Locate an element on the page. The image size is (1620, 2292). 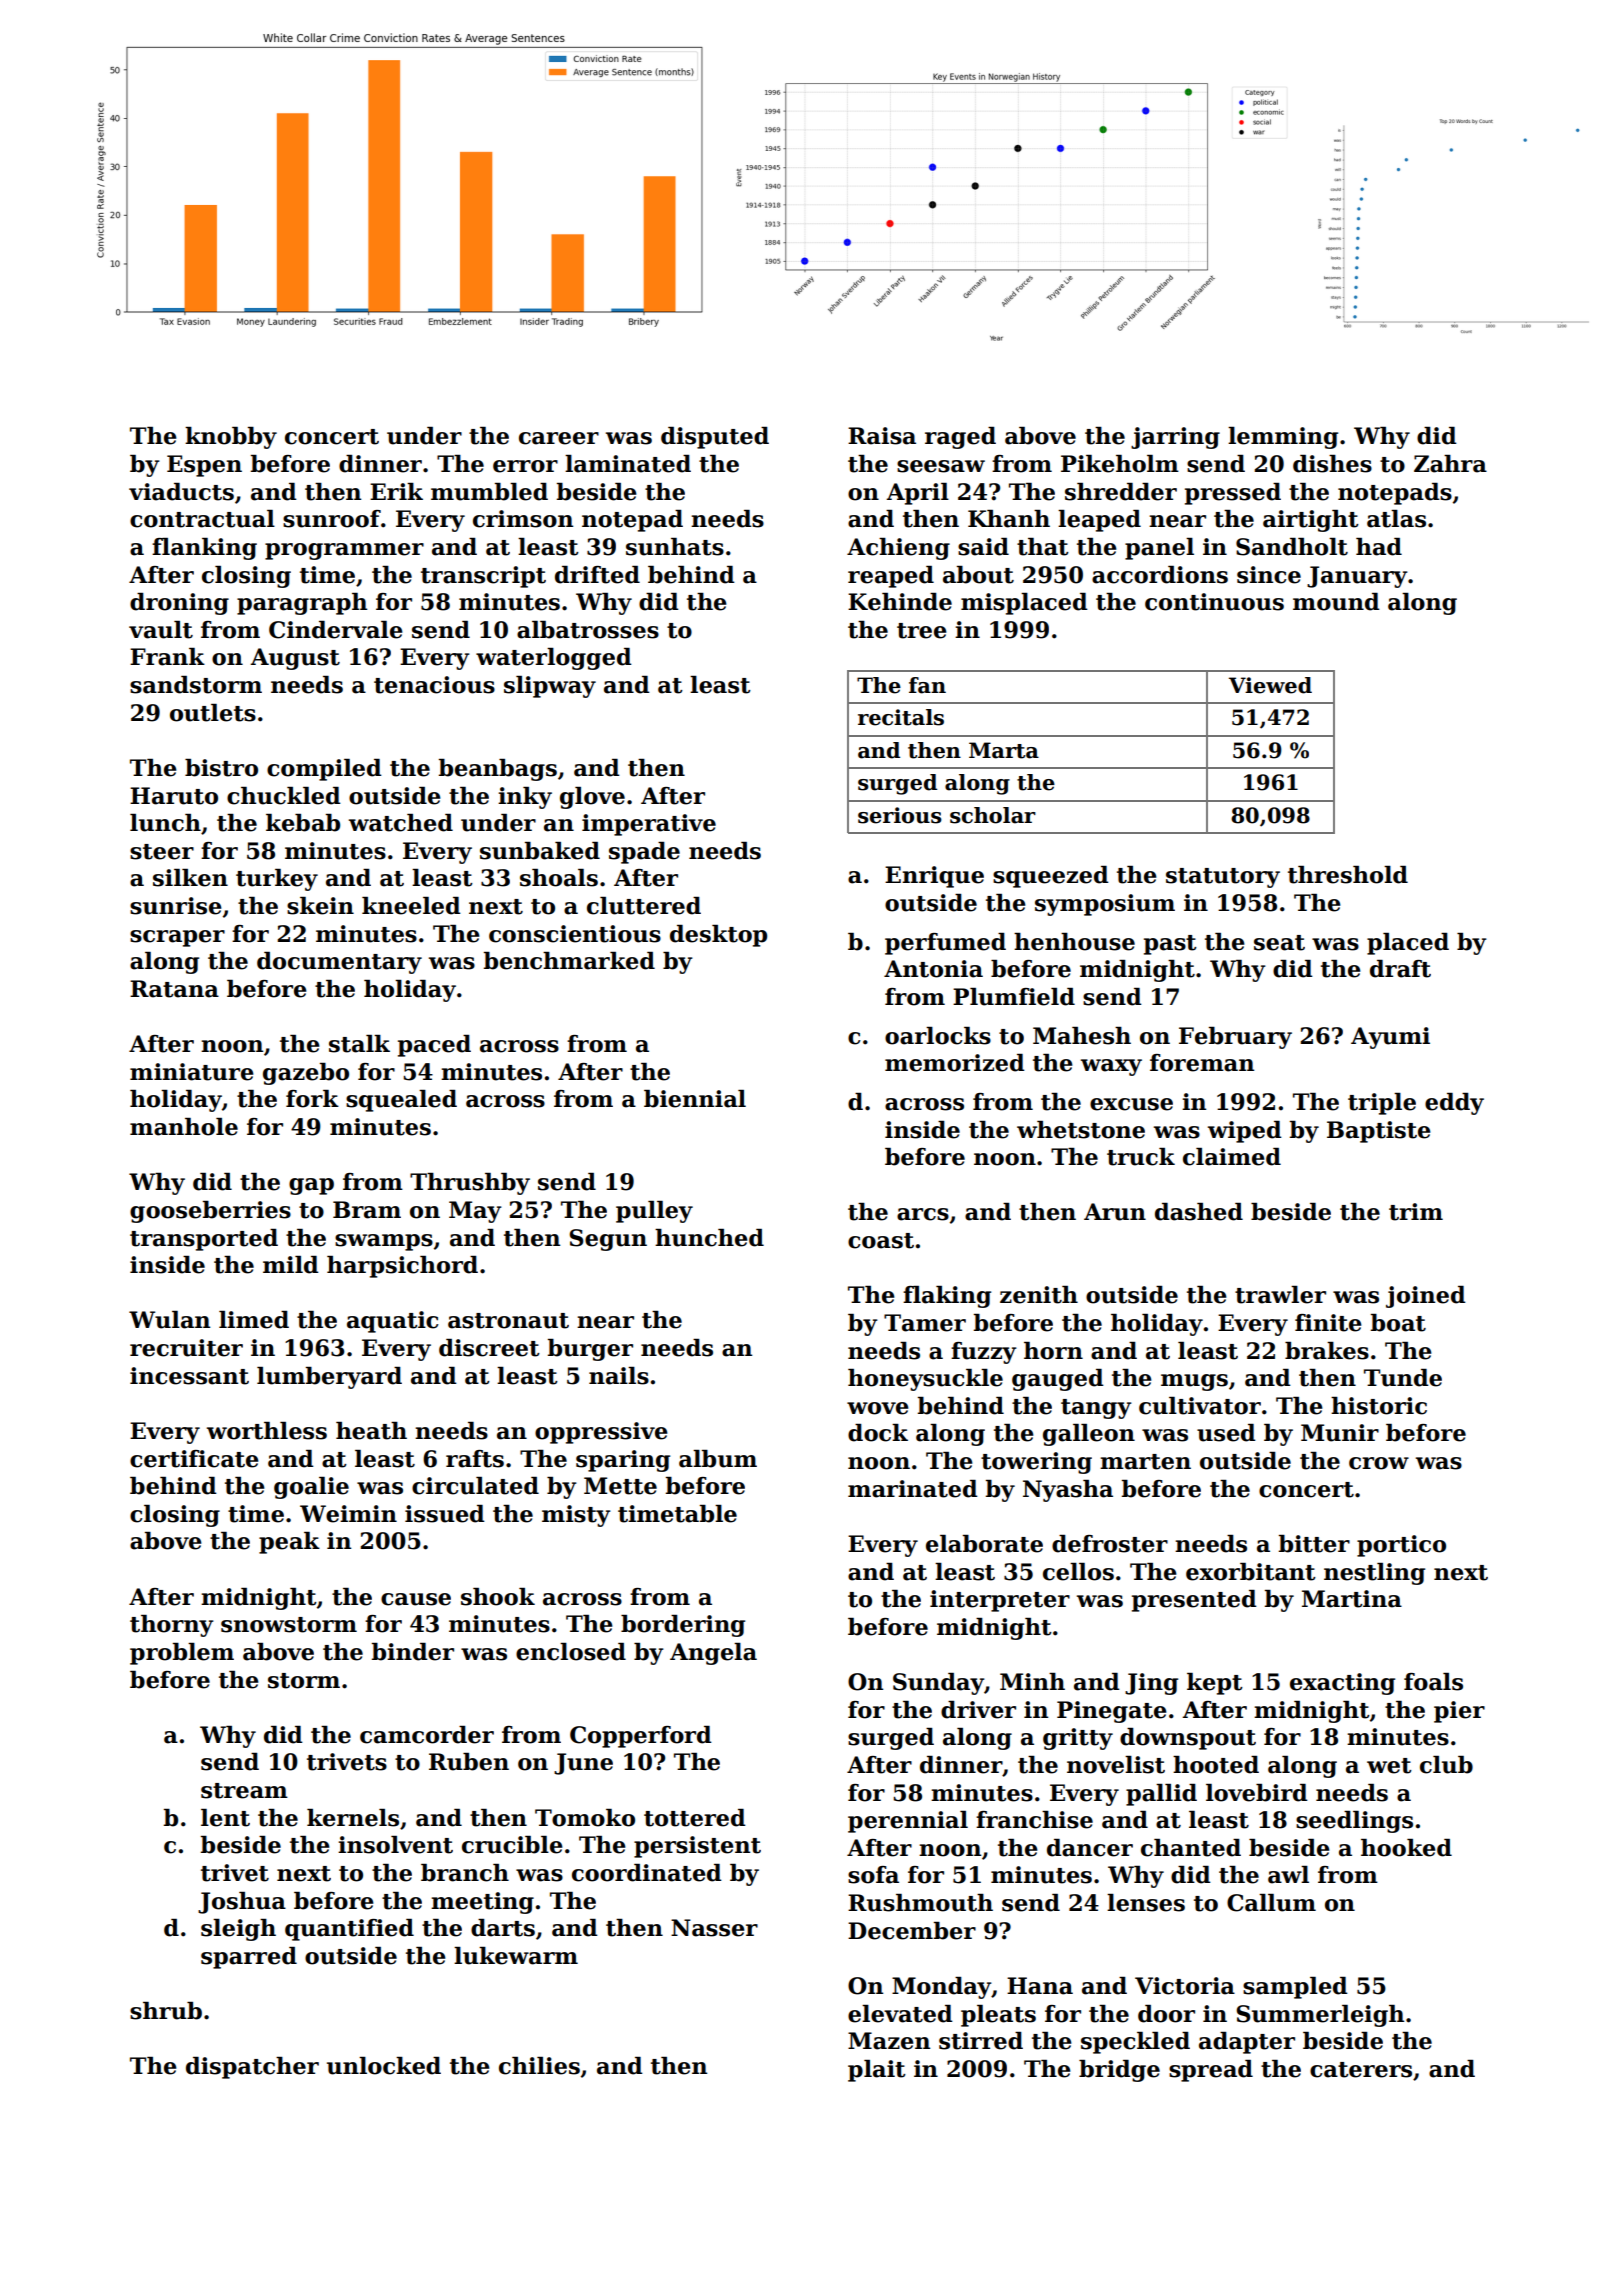
seesaw is located at coordinates (941, 466).
